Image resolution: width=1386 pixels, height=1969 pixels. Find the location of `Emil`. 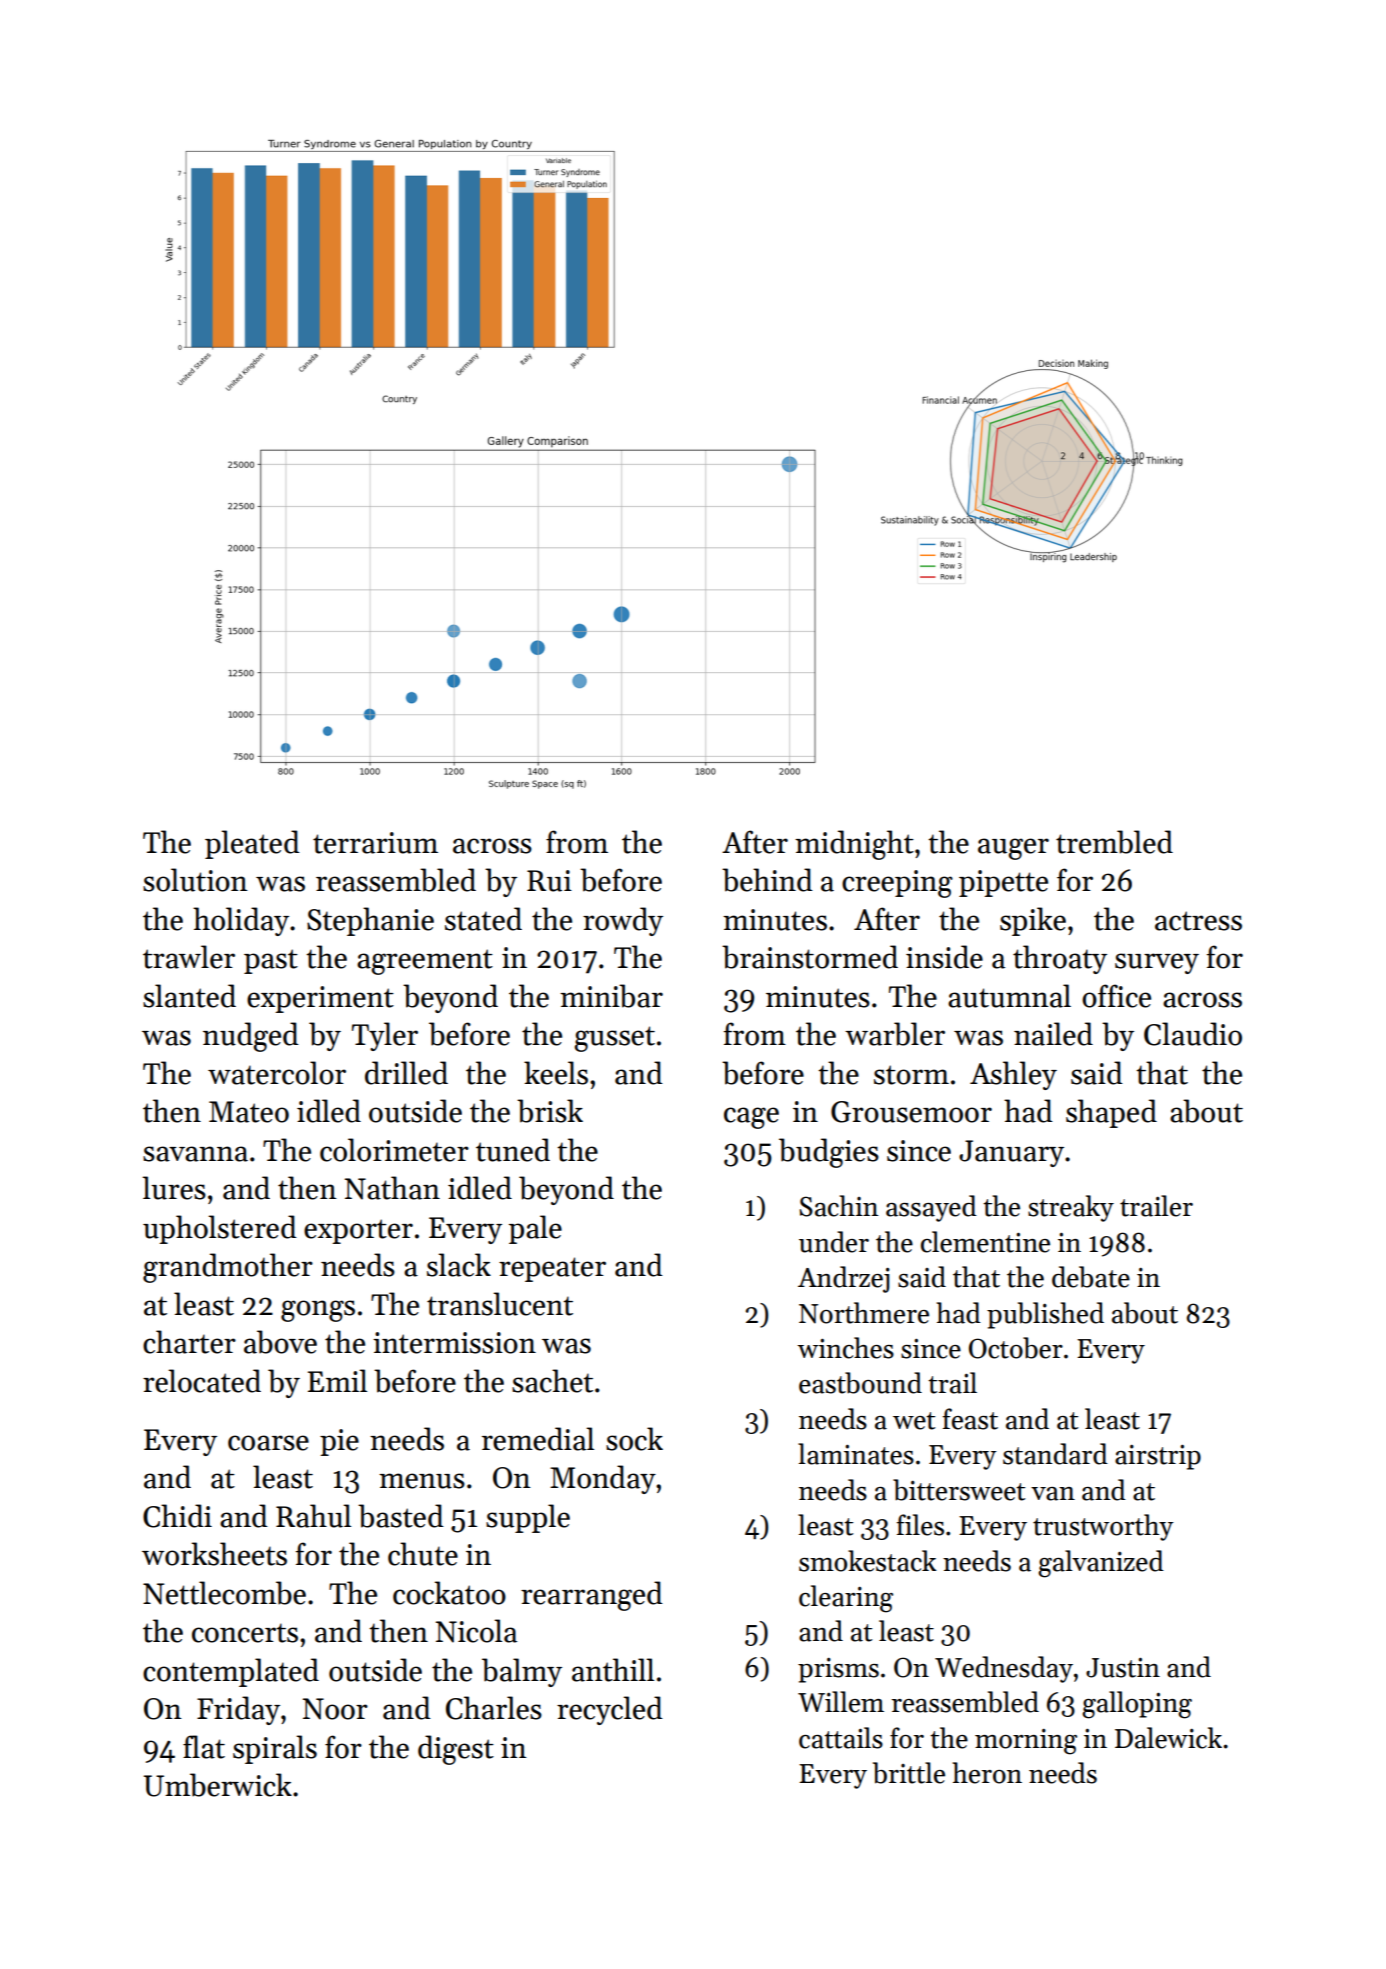

Emil is located at coordinates (337, 1380).
